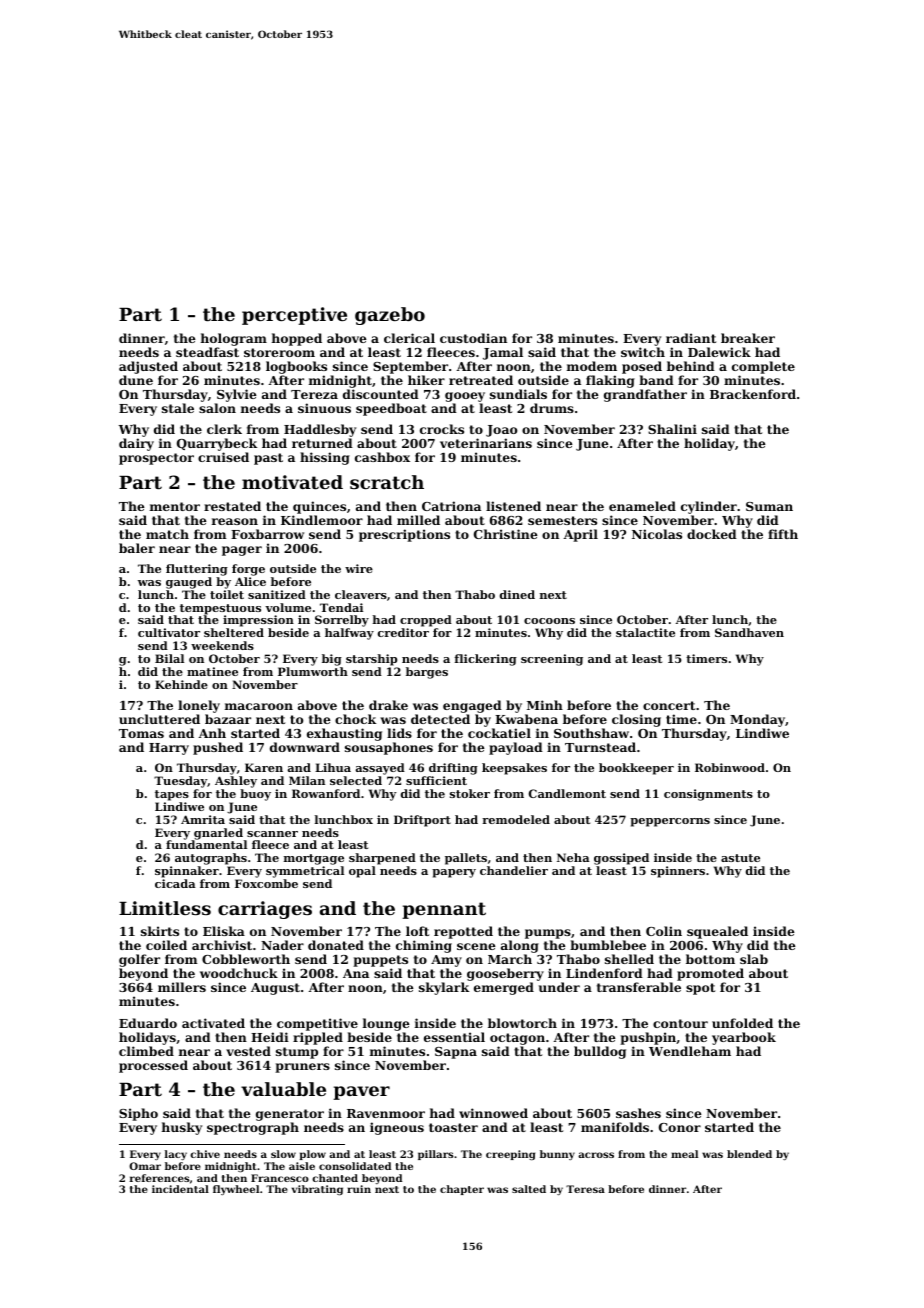 The image size is (924, 1308). Describe the element at coordinates (212, 671) in the screenshot. I see `matinee` at that location.
